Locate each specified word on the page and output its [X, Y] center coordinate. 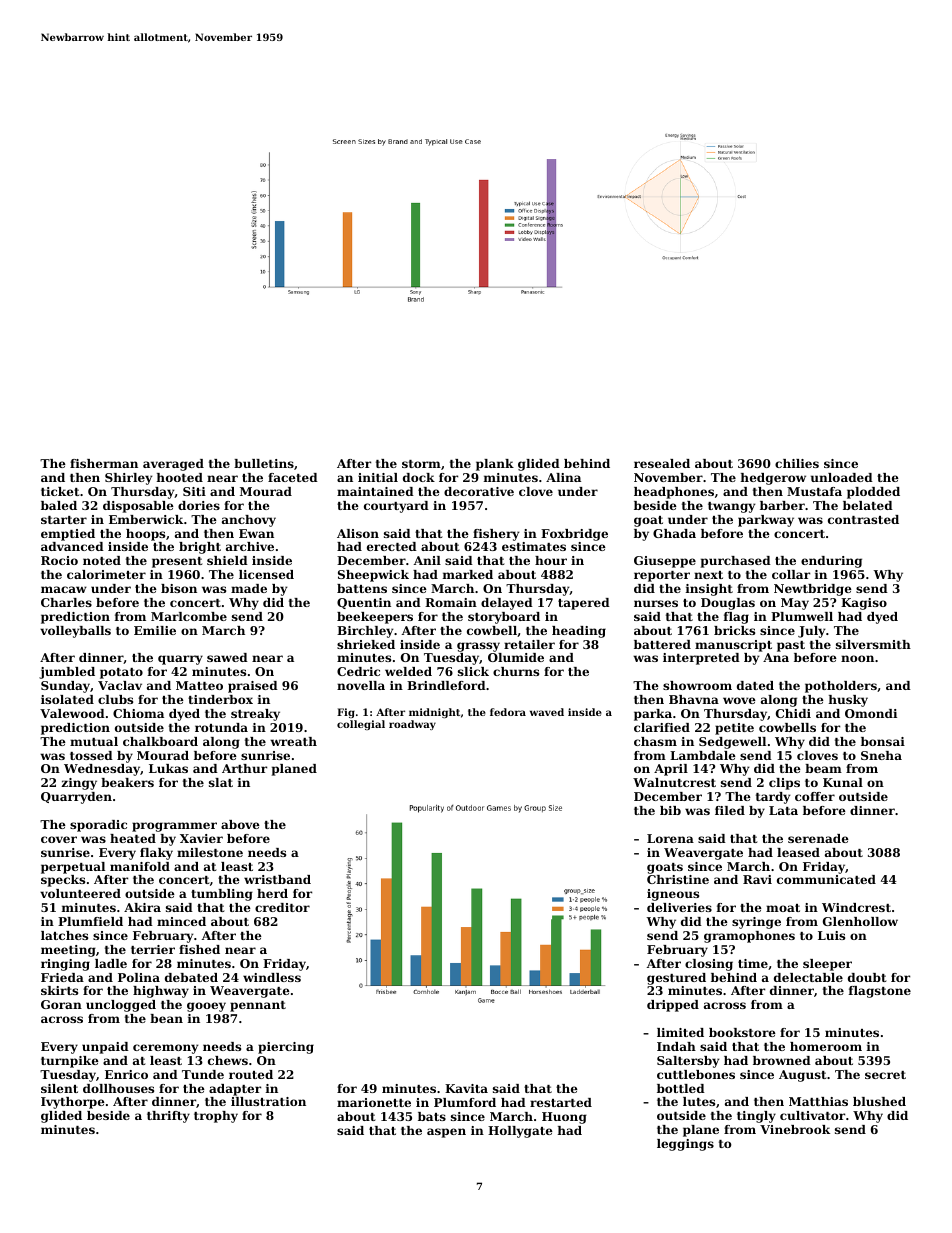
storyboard [504, 618]
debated [191, 977]
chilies [797, 463]
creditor [282, 907]
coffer [815, 796]
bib [670, 810]
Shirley [128, 479]
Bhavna [694, 699]
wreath [293, 741]
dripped [673, 1006]
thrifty [168, 1117]
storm [421, 464]
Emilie [155, 630]
